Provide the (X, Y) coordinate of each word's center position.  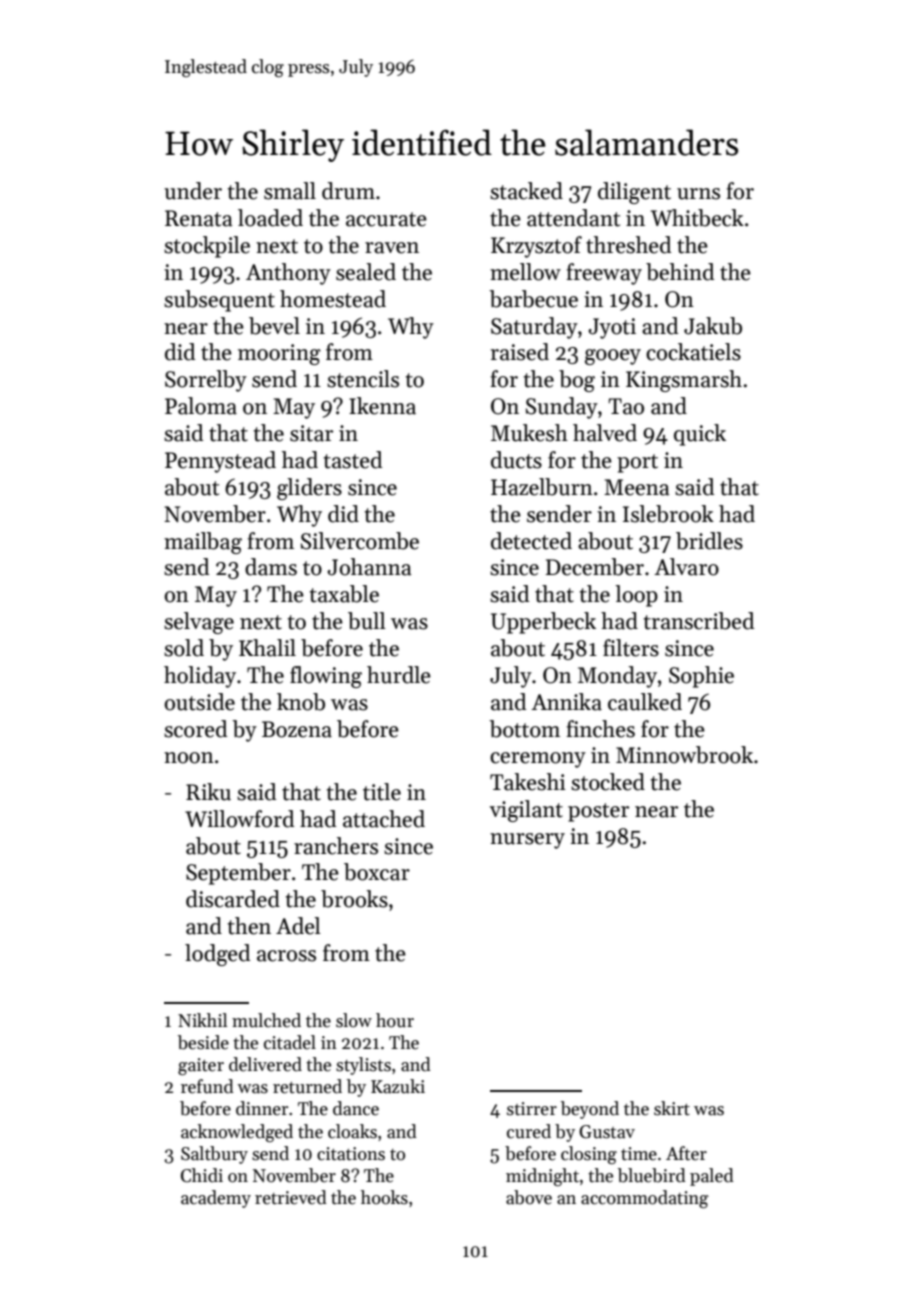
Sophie (701, 677)
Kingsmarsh (684, 381)
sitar (311, 433)
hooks (384, 1197)
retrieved (291, 1197)
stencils (363, 379)
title (382, 792)
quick (700, 435)
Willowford (239, 819)
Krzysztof (536, 247)
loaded (270, 218)
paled (712, 1177)
